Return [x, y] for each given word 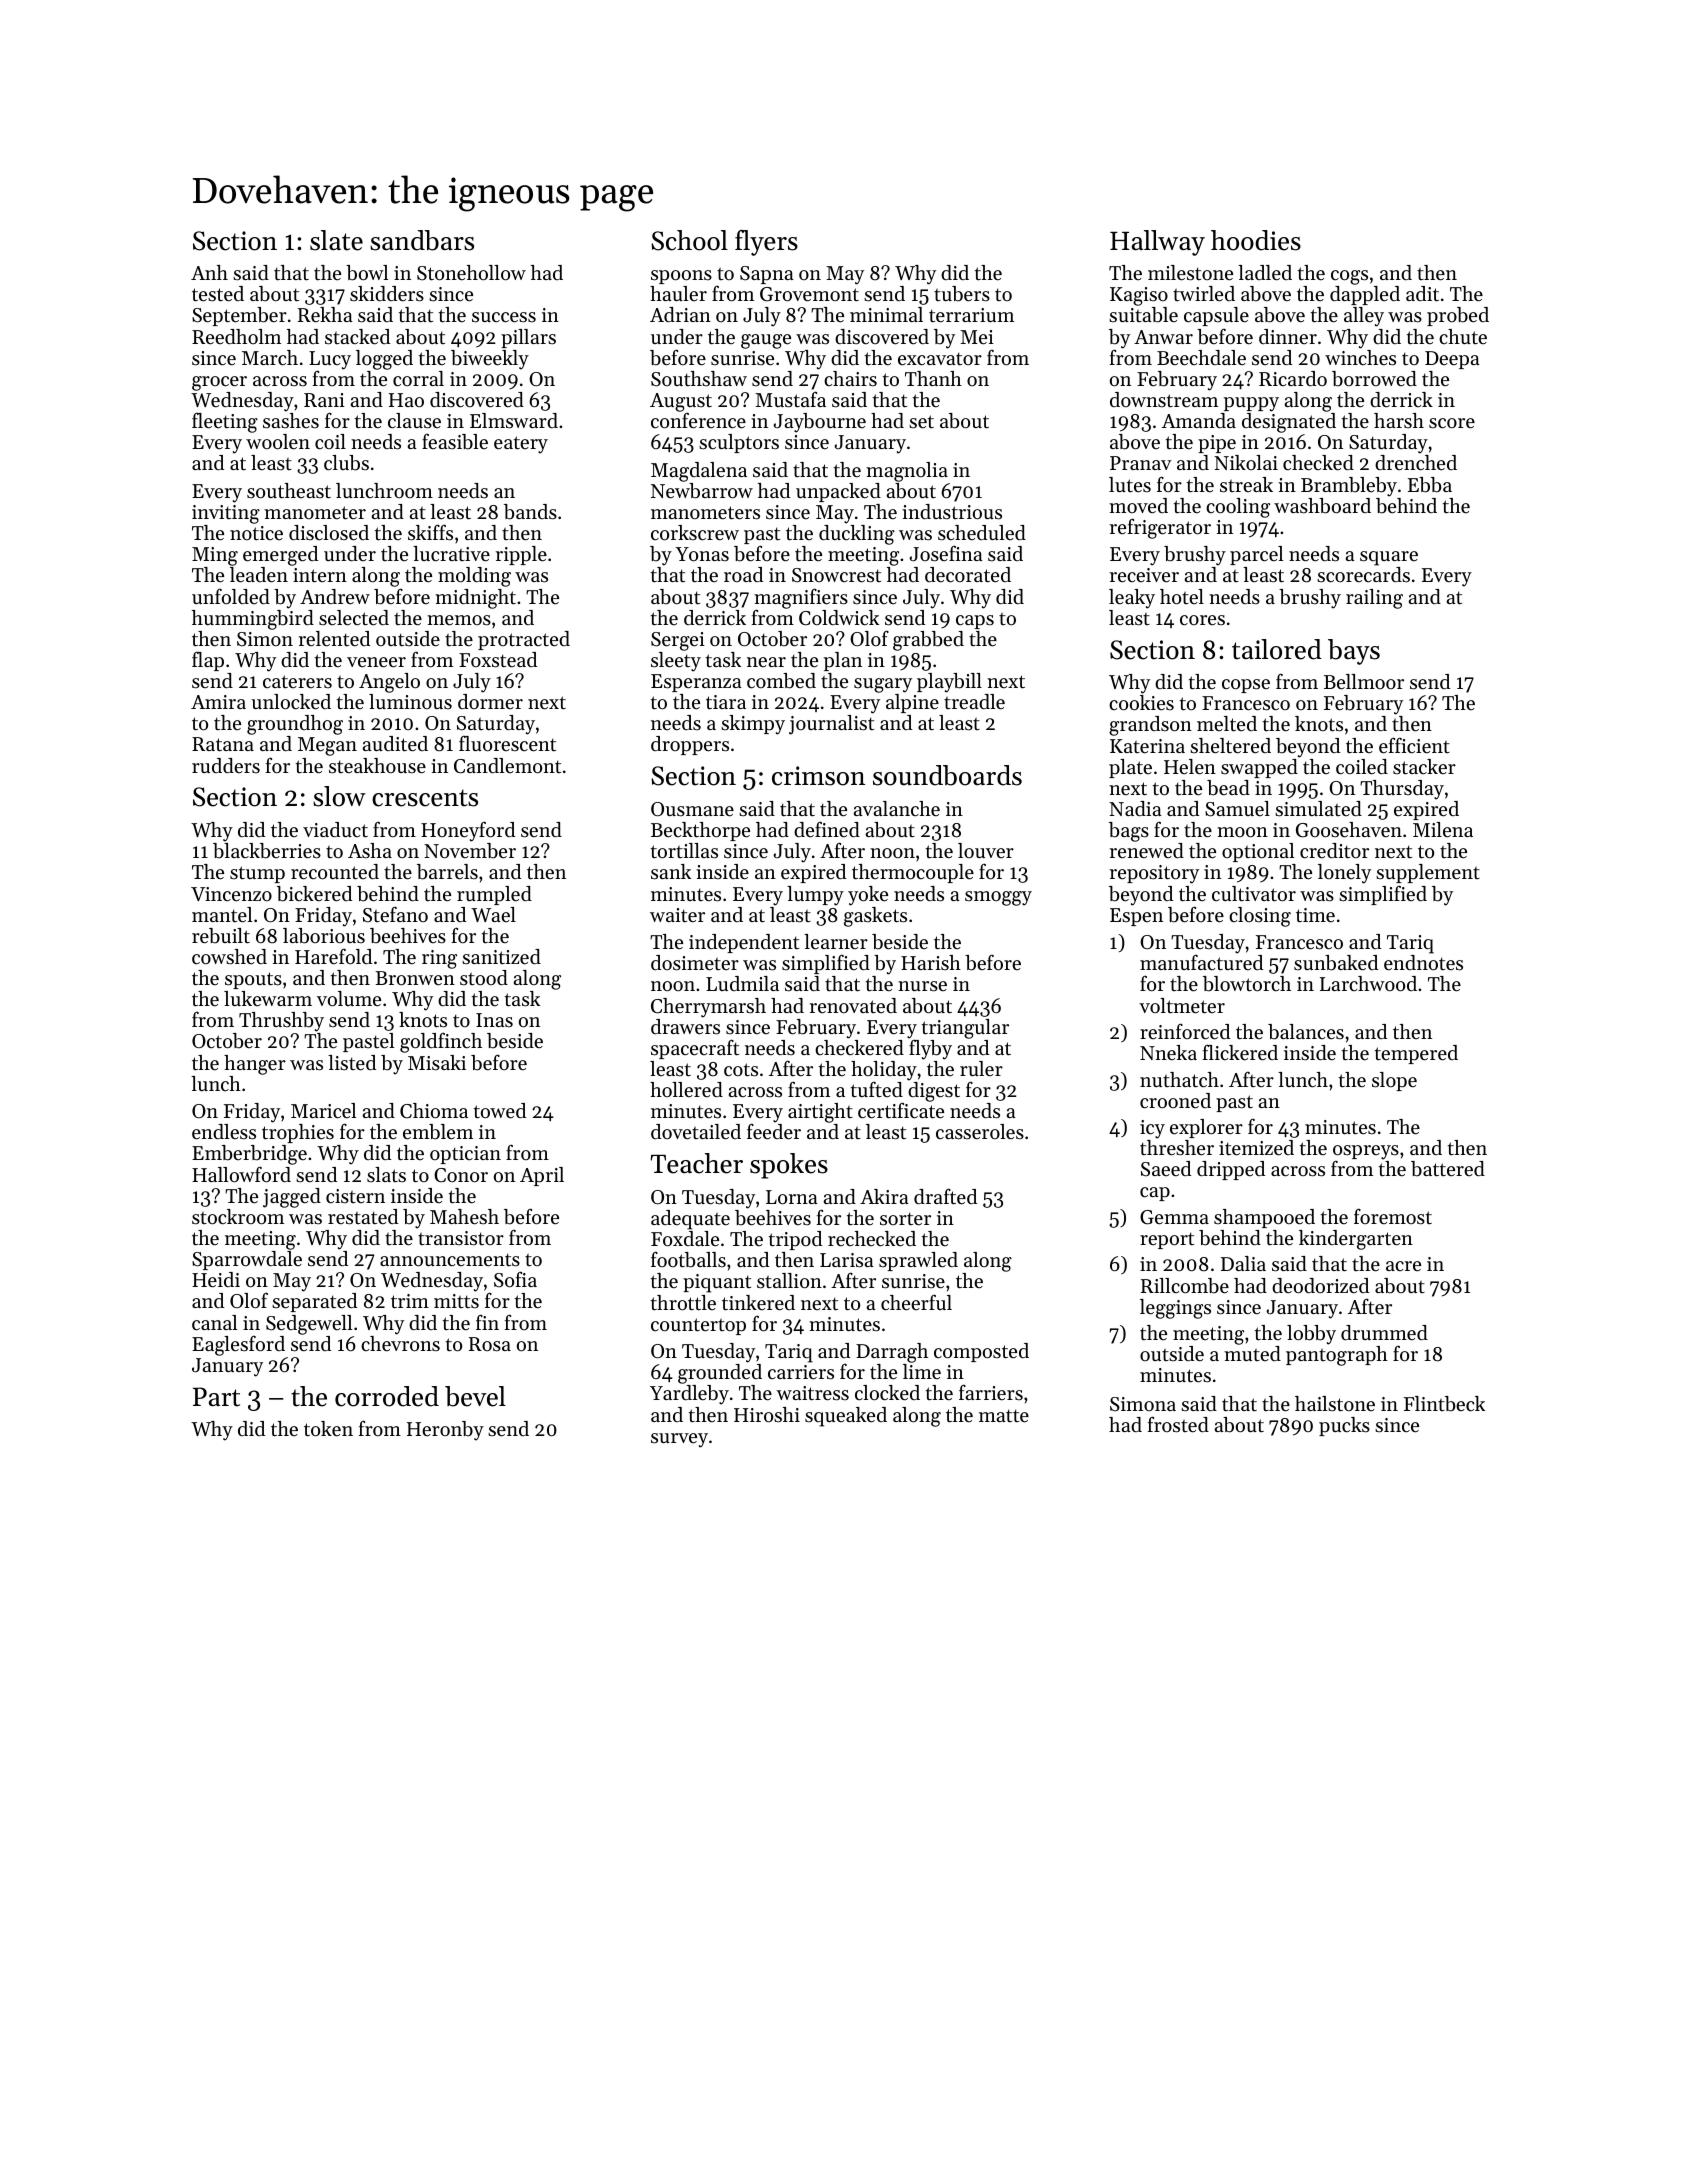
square [1389, 558]
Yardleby [689, 1395]
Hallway [1157, 243]
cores [1202, 620]
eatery [521, 445]
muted [1252, 1353]
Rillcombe [1185, 1286]
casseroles [980, 1132]
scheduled [982, 533]
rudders [226, 765]
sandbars [422, 240]
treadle [974, 701]
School [689, 240]
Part [216, 1397]
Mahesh [464, 1217]
